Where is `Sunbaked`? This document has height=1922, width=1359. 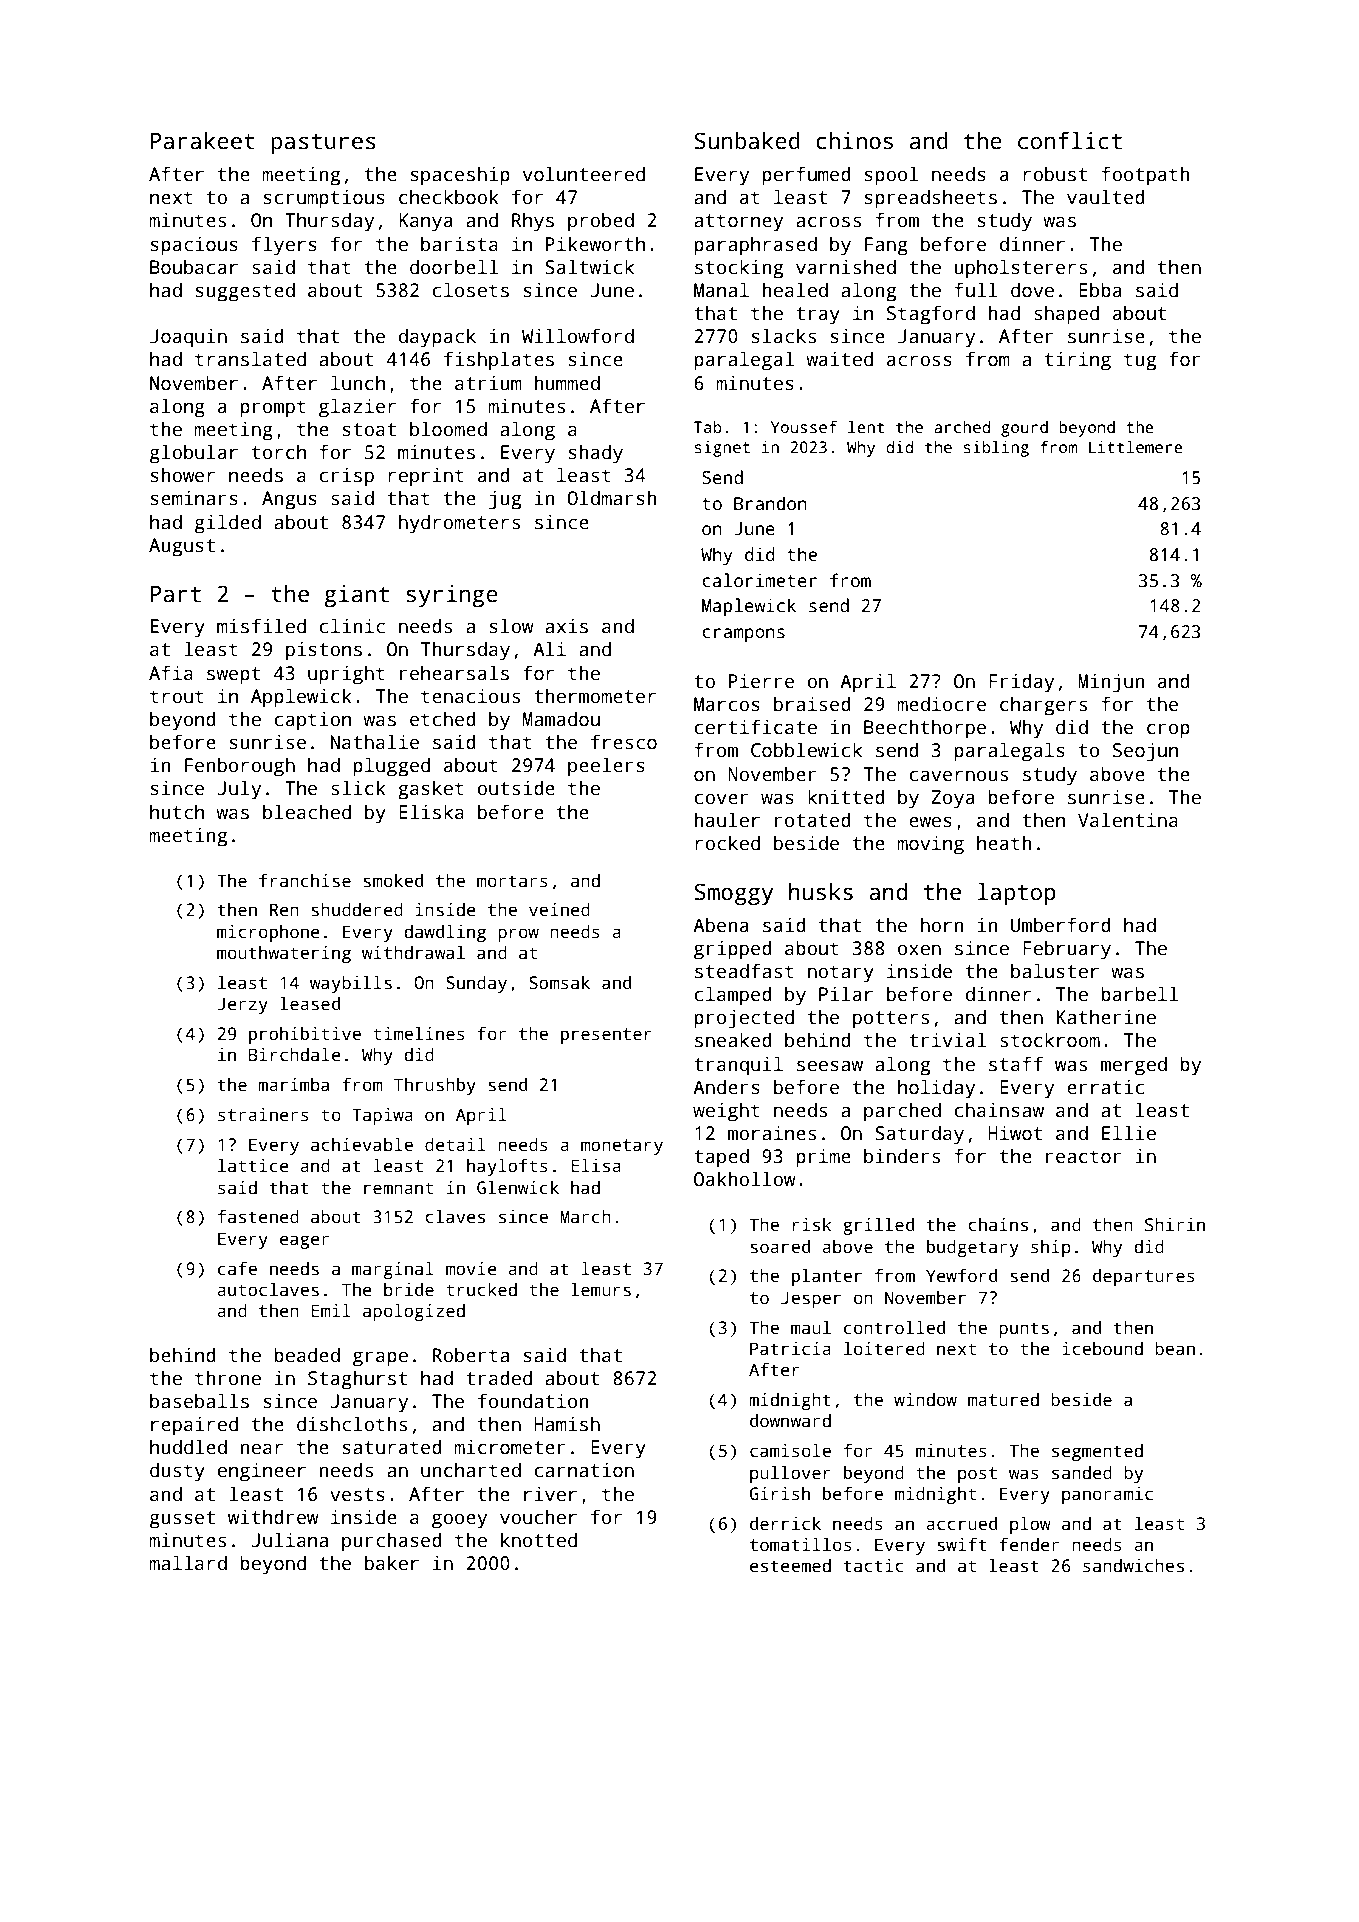
Sunbaked is located at coordinates (747, 141).
